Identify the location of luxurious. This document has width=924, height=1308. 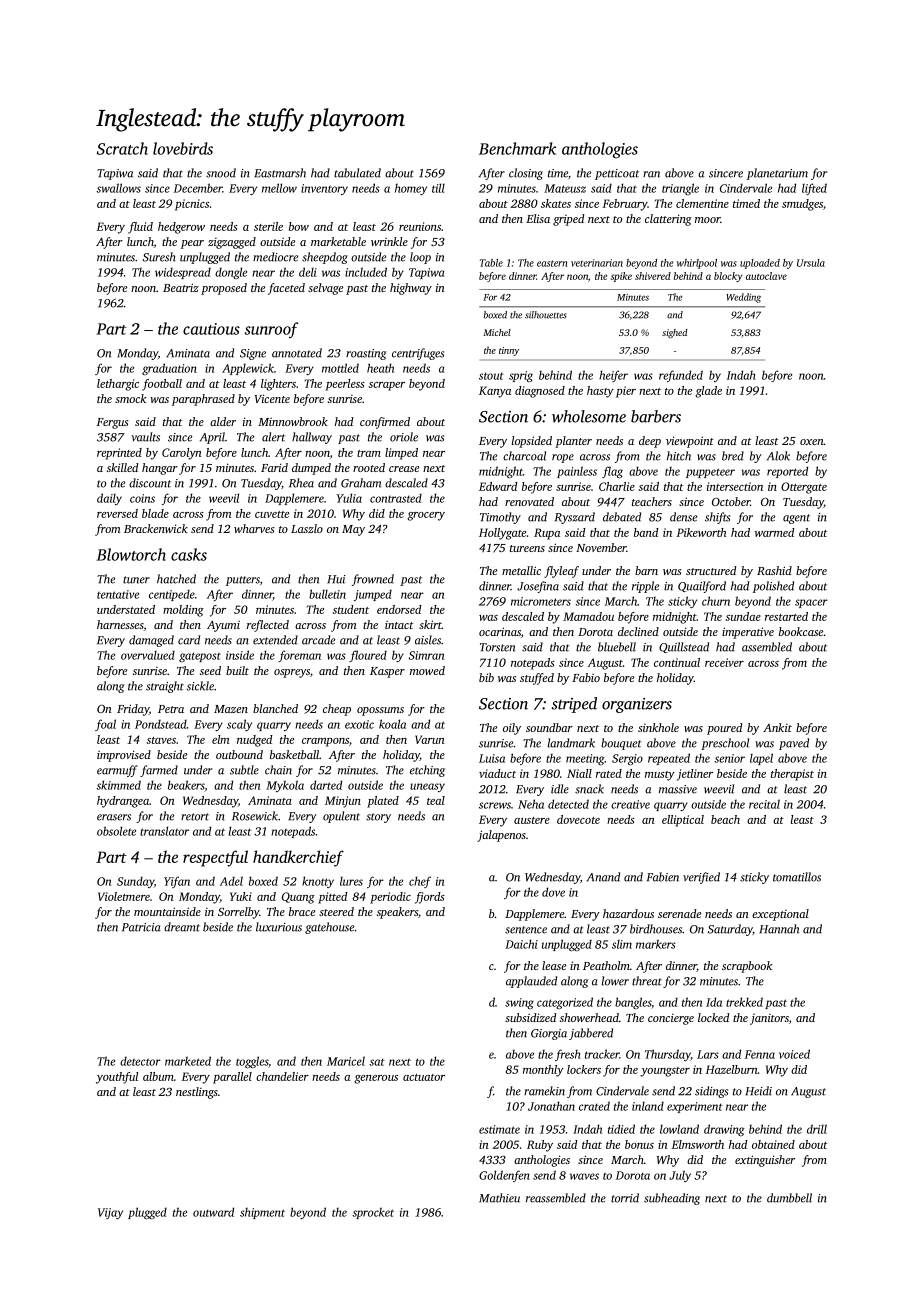
(279, 927).
